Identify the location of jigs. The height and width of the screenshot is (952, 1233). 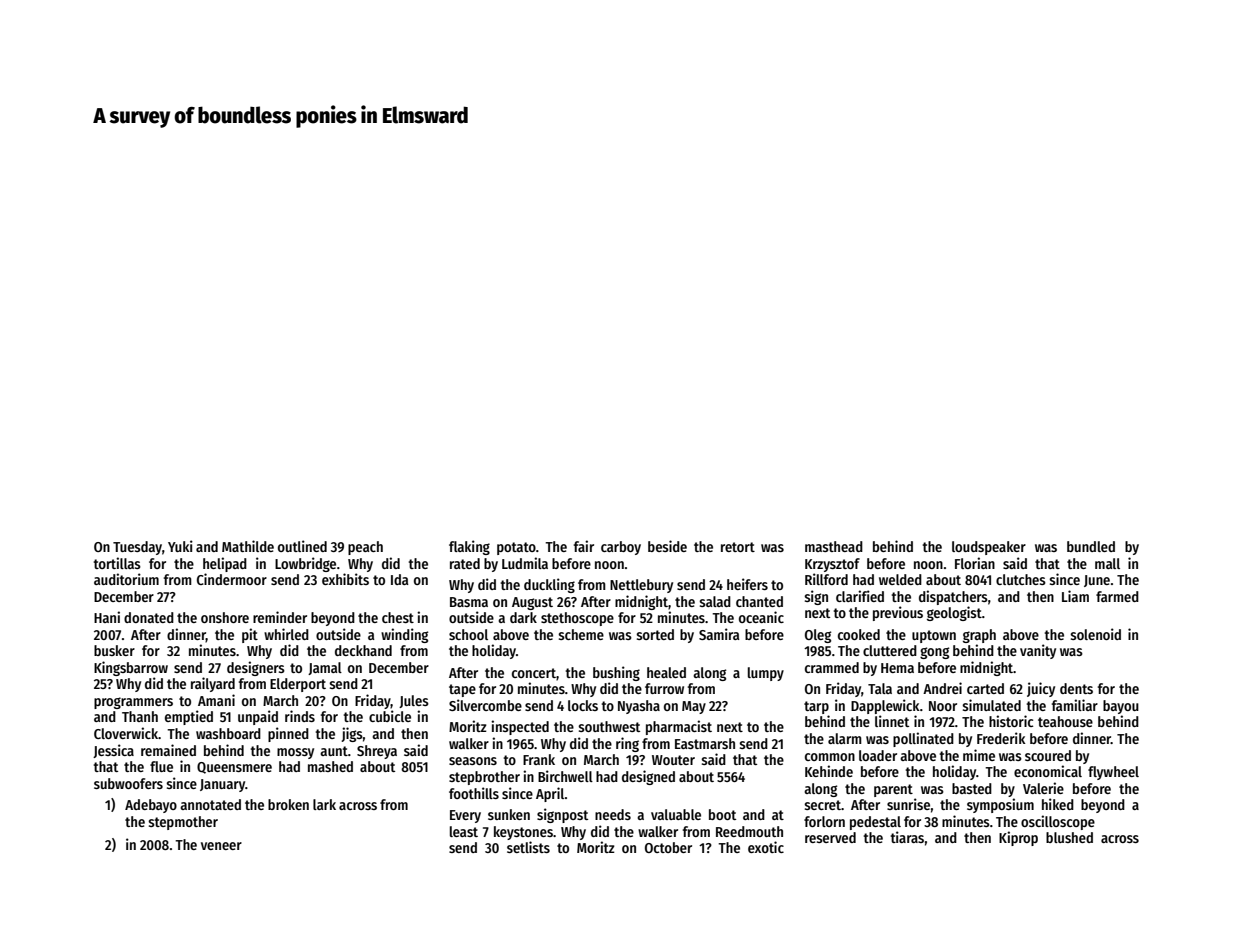
(352, 734).
